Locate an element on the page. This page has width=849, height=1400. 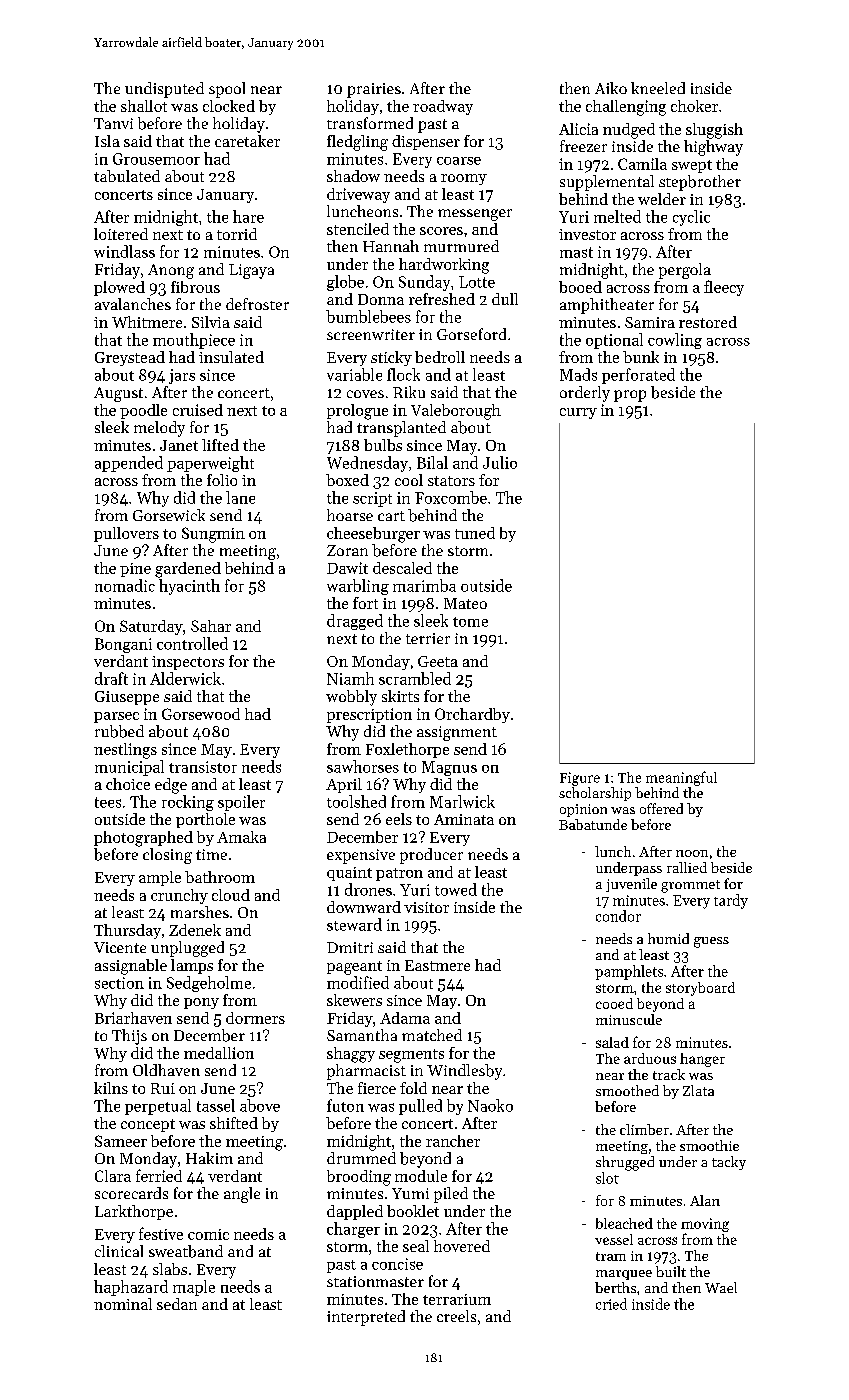
pergola is located at coordinates (685, 271).
